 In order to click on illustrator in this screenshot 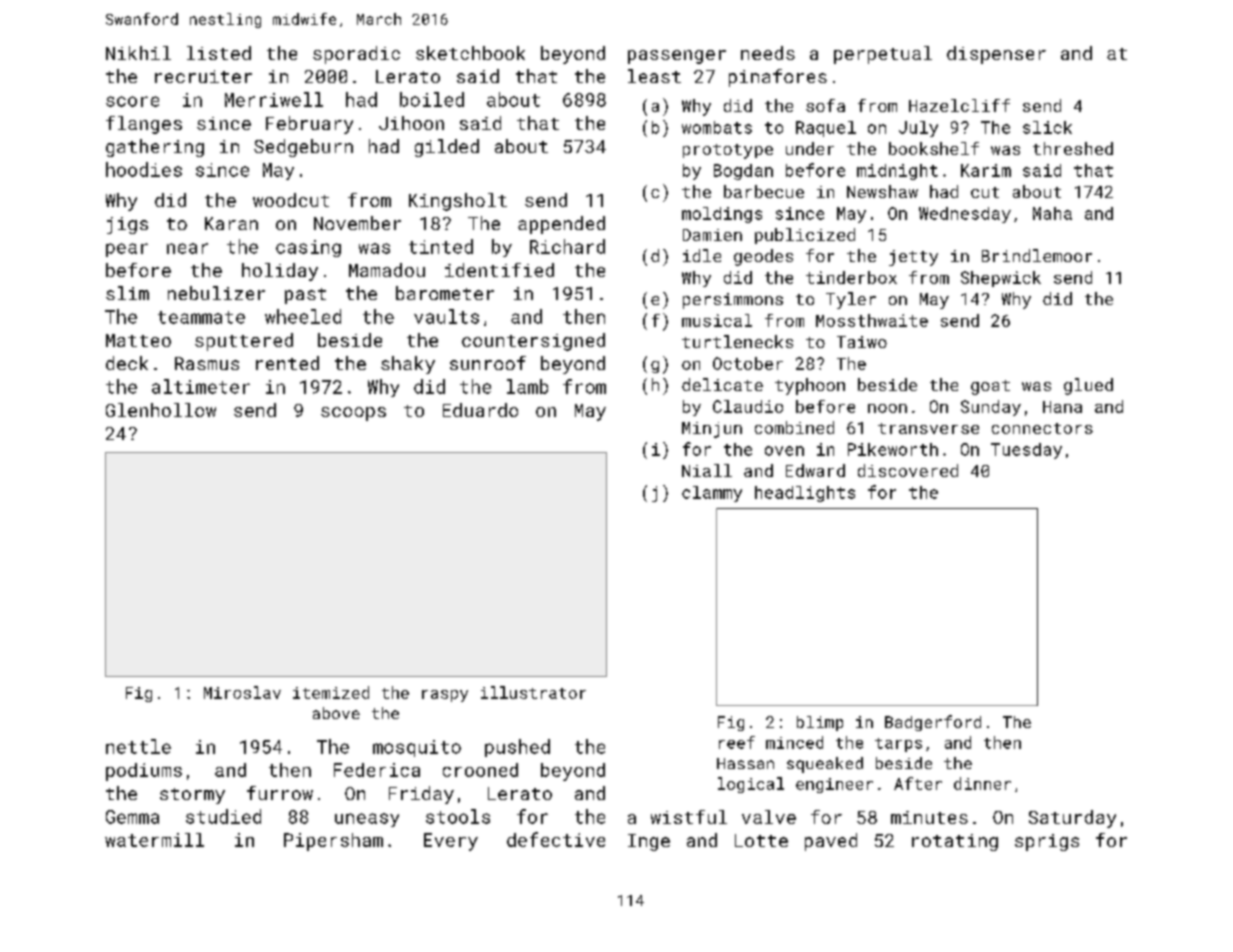, I will do `click(533, 692)`.
